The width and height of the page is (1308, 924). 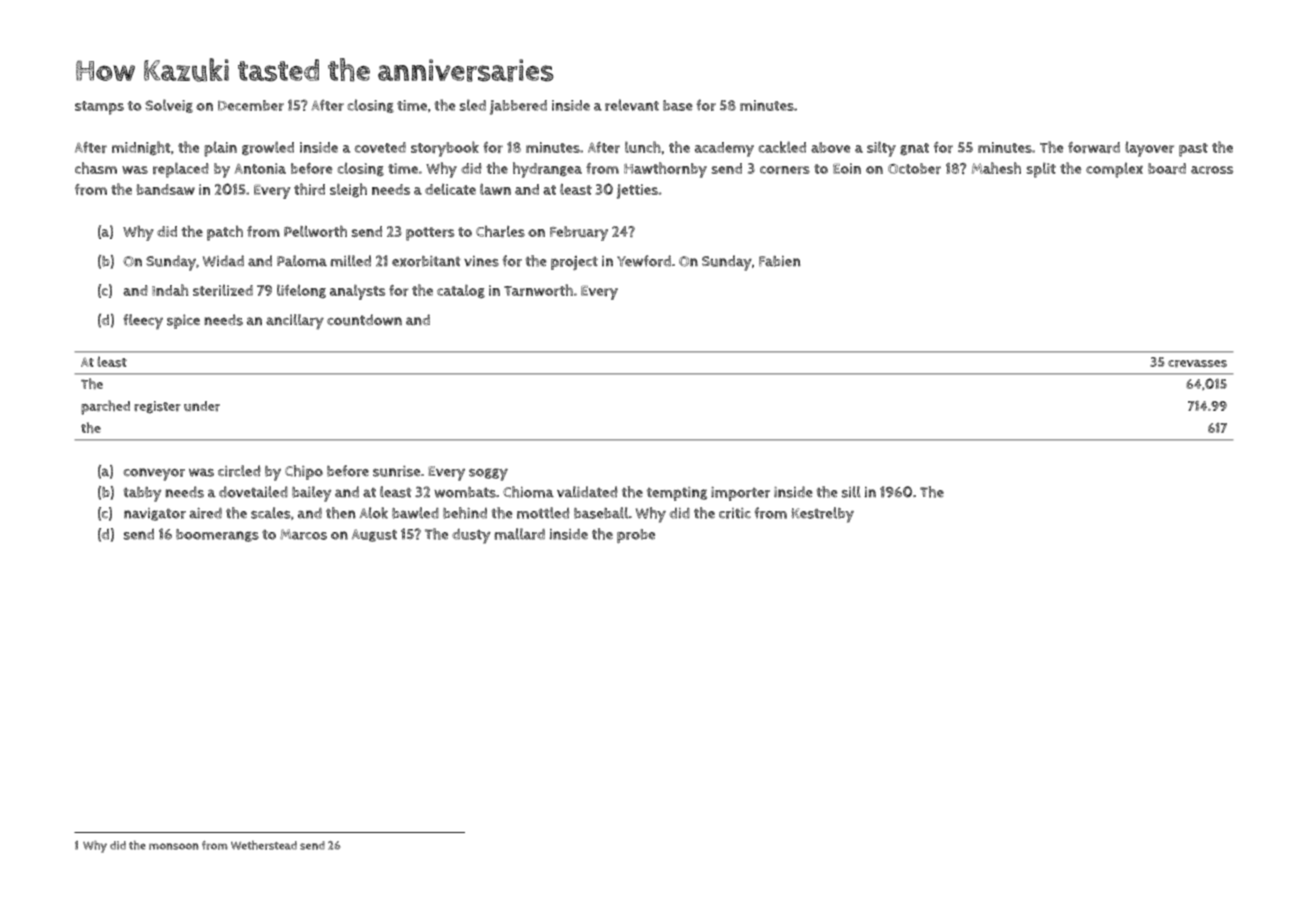 I want to click on chasm, so click(x=96, y=168).
